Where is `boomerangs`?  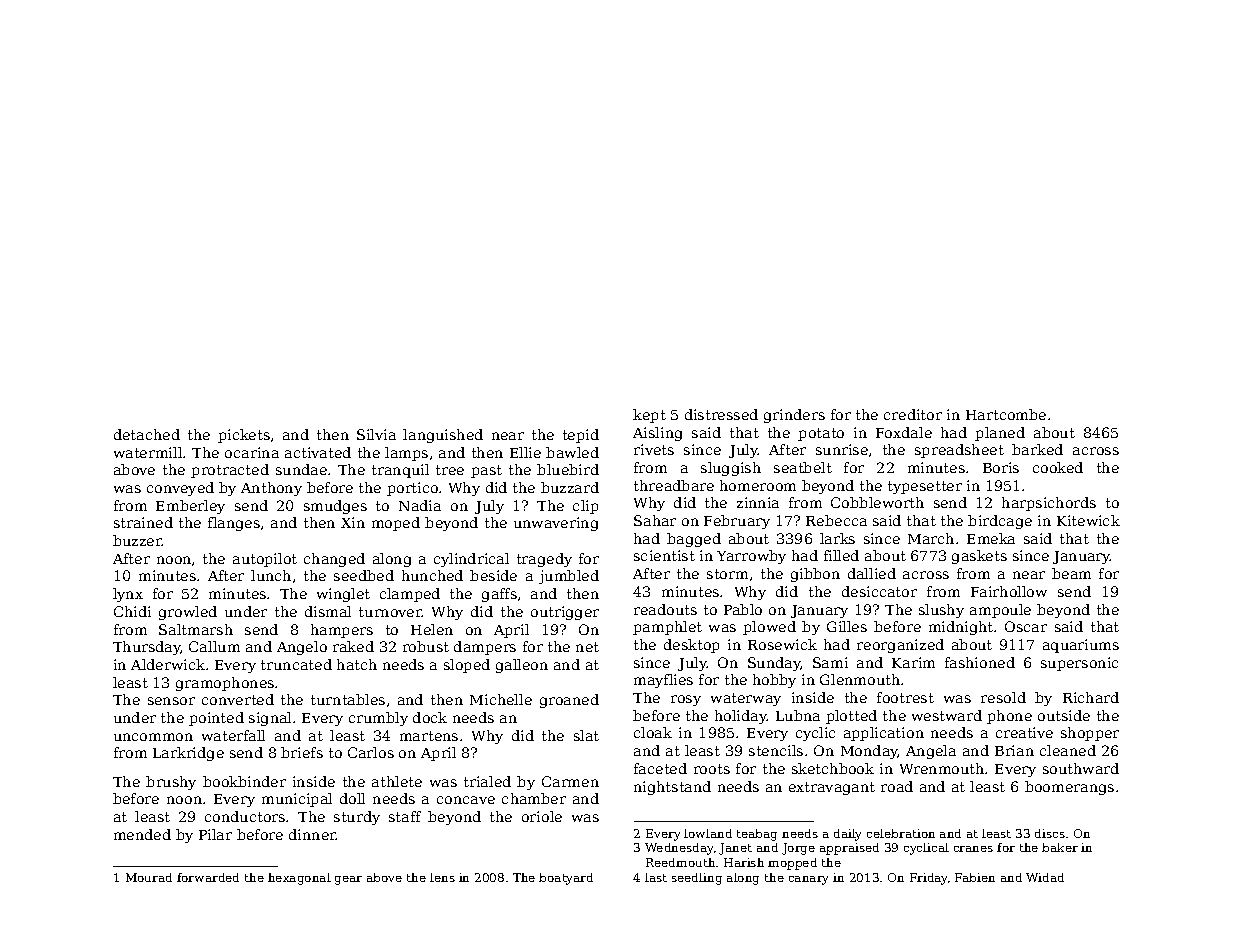 boomerangs is located at coordinates (1069, 788).
